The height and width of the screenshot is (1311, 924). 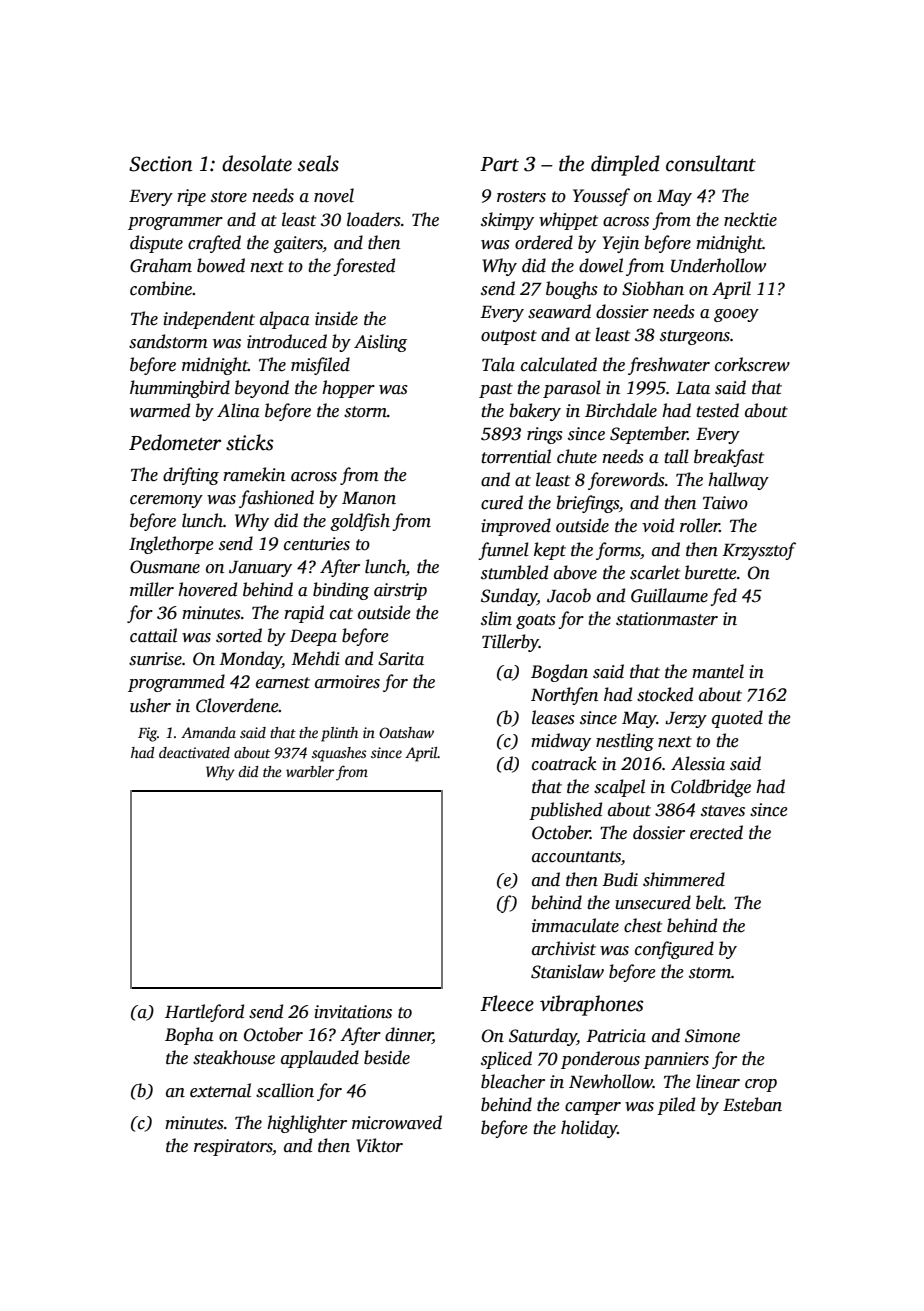 What do you see at coordinates (621, 244) in the screenshot?
I see `Yejin` at bounding box center [621, 244].
